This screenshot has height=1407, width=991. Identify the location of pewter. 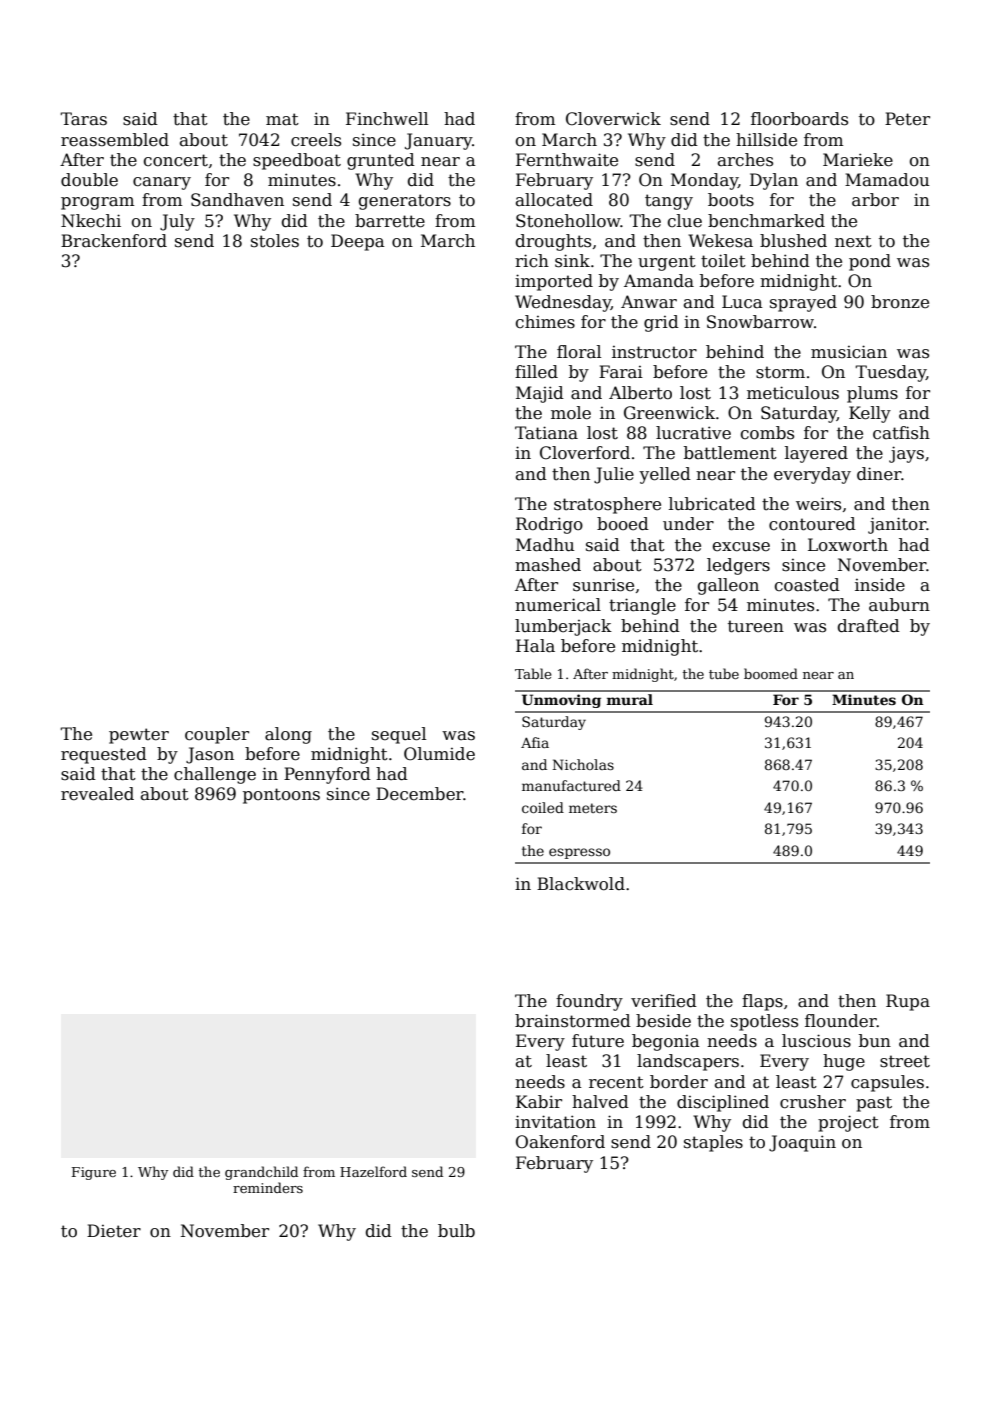
(139, 736).
